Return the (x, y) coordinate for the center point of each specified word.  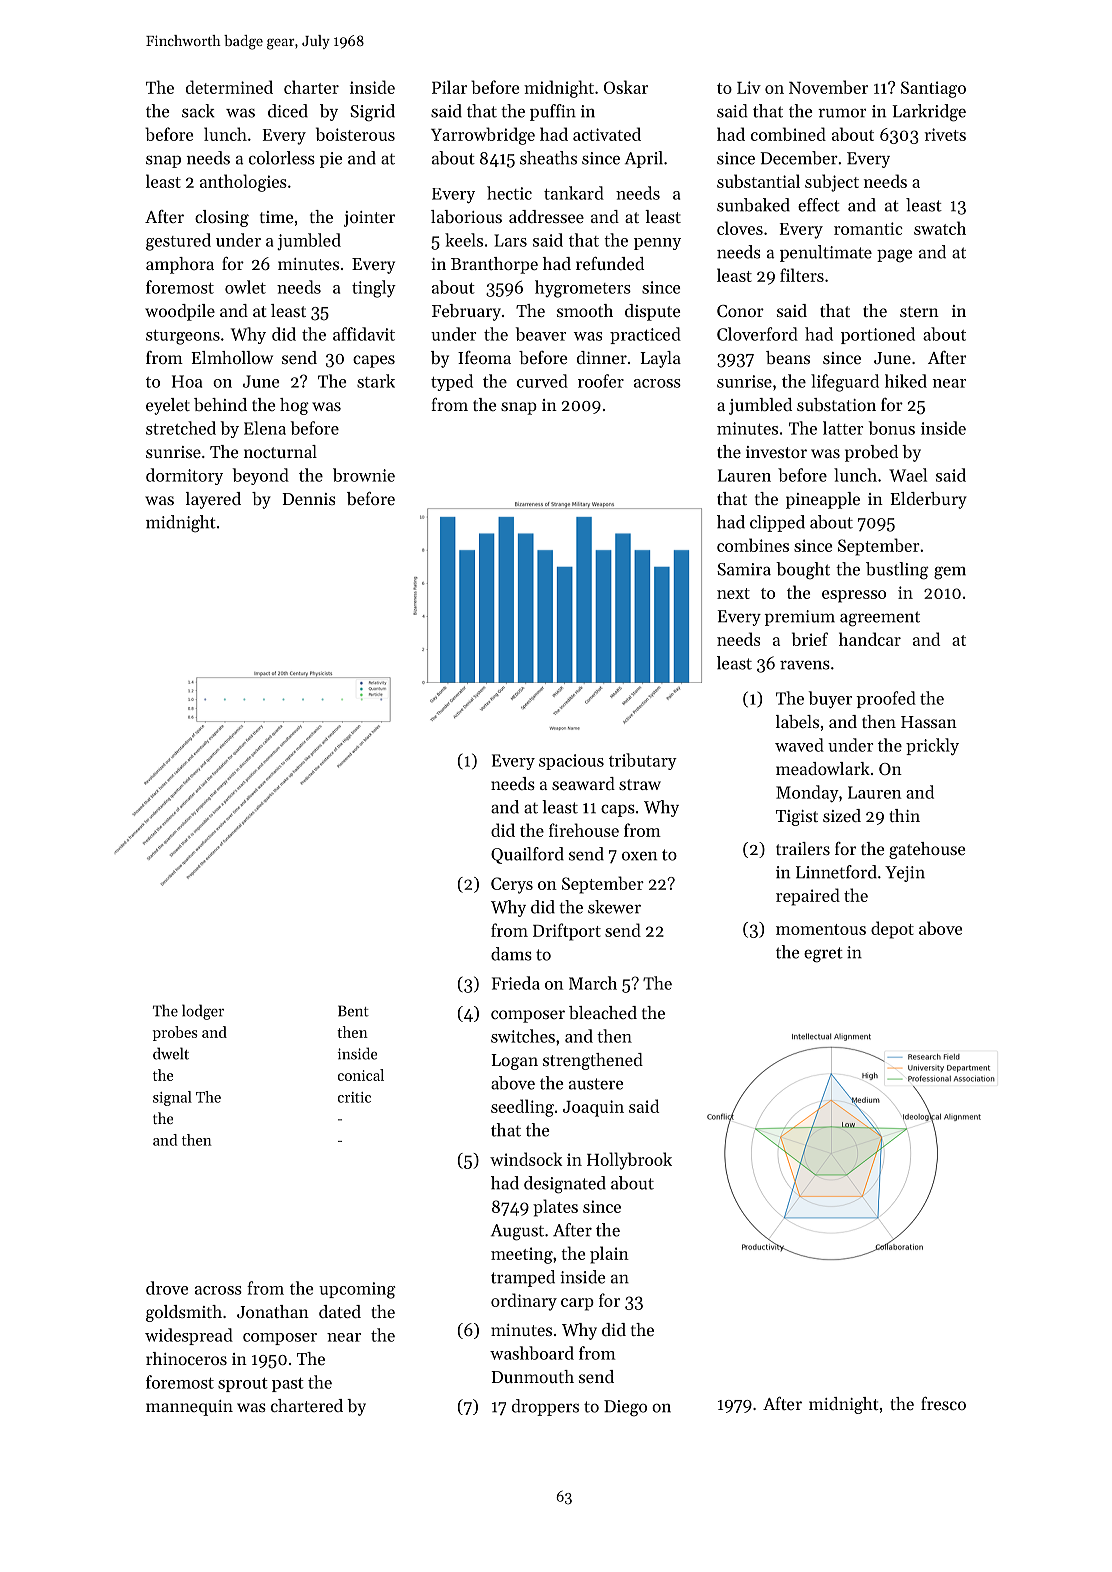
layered (213, 500)
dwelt (171, 1053)
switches (523, 1036)
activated (607, 134)
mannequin (189, 1408)
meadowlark (823, 768)
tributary (643, 761)
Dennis (308, 499)
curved (542, 381)
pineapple (823, 500)
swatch (940, 228)
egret (823, 955)
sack (198, 111)
